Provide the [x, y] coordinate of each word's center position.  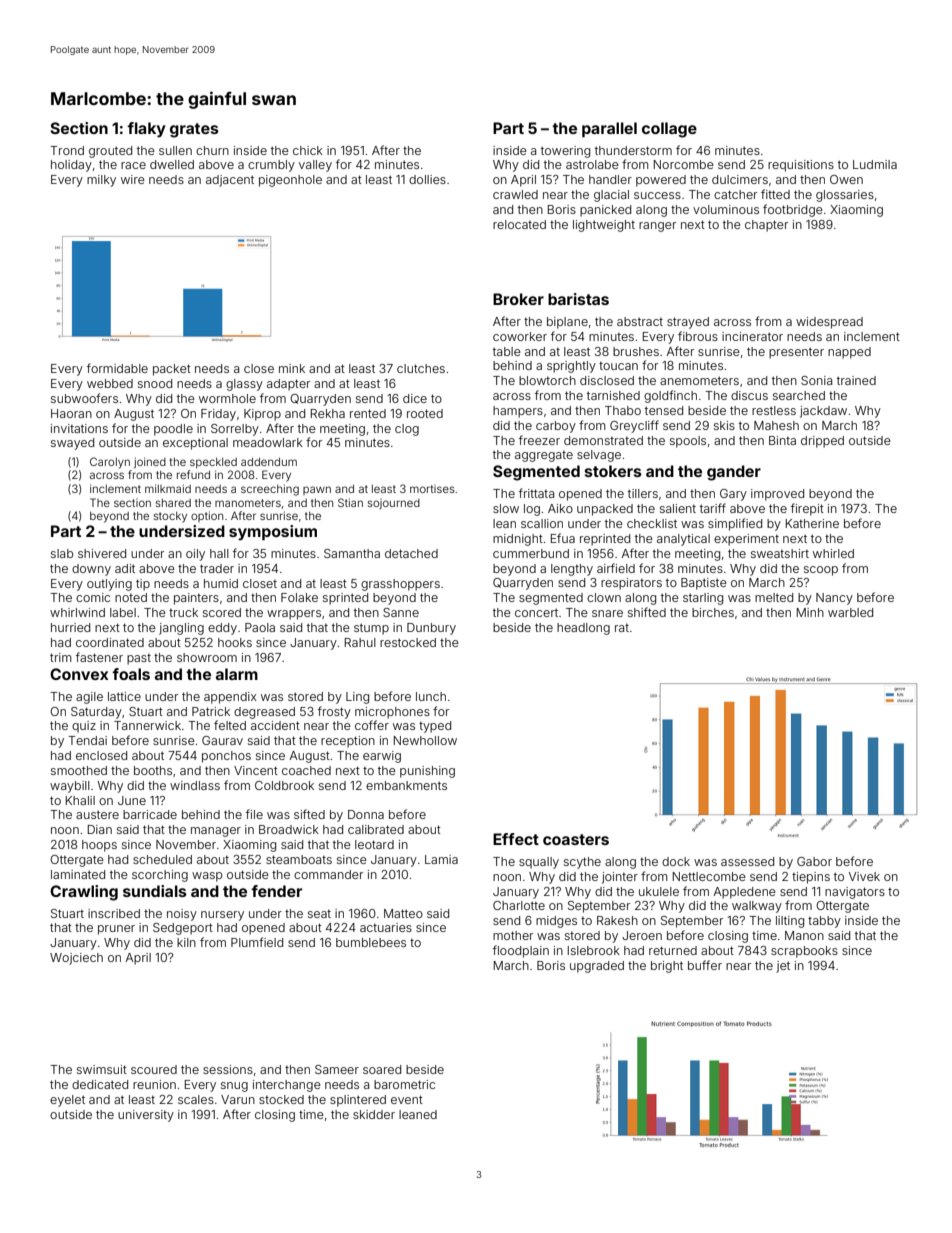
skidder [374, 1114]
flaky [146, 130]
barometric [404, 1084]
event [407, 1099]
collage [669, 130]
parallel [609, 129]
